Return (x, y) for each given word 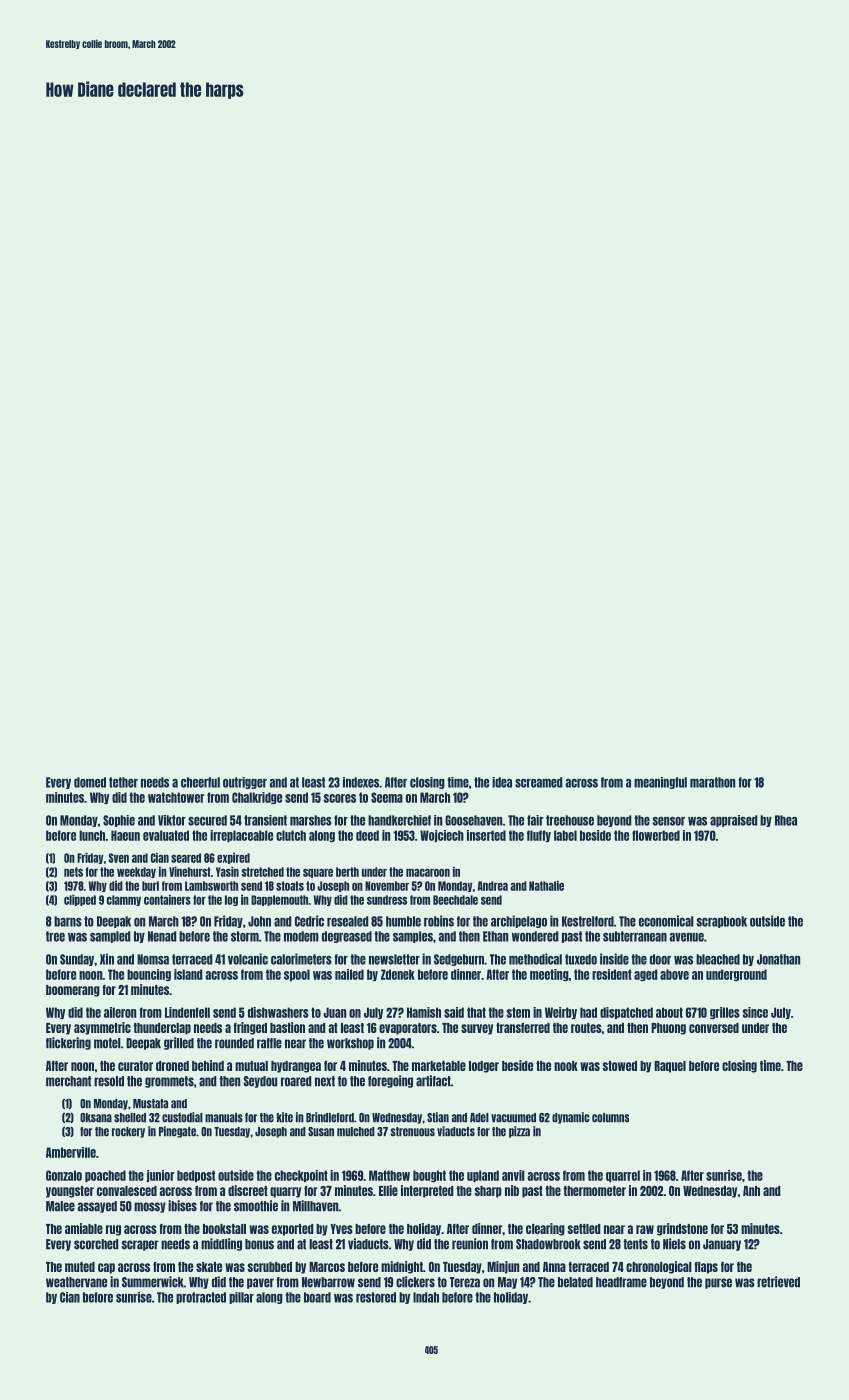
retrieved (778, 1282)
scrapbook (722, 922)
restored (376, 1297)
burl (150, 886)
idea (502, 782)
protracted (201, 1298)
